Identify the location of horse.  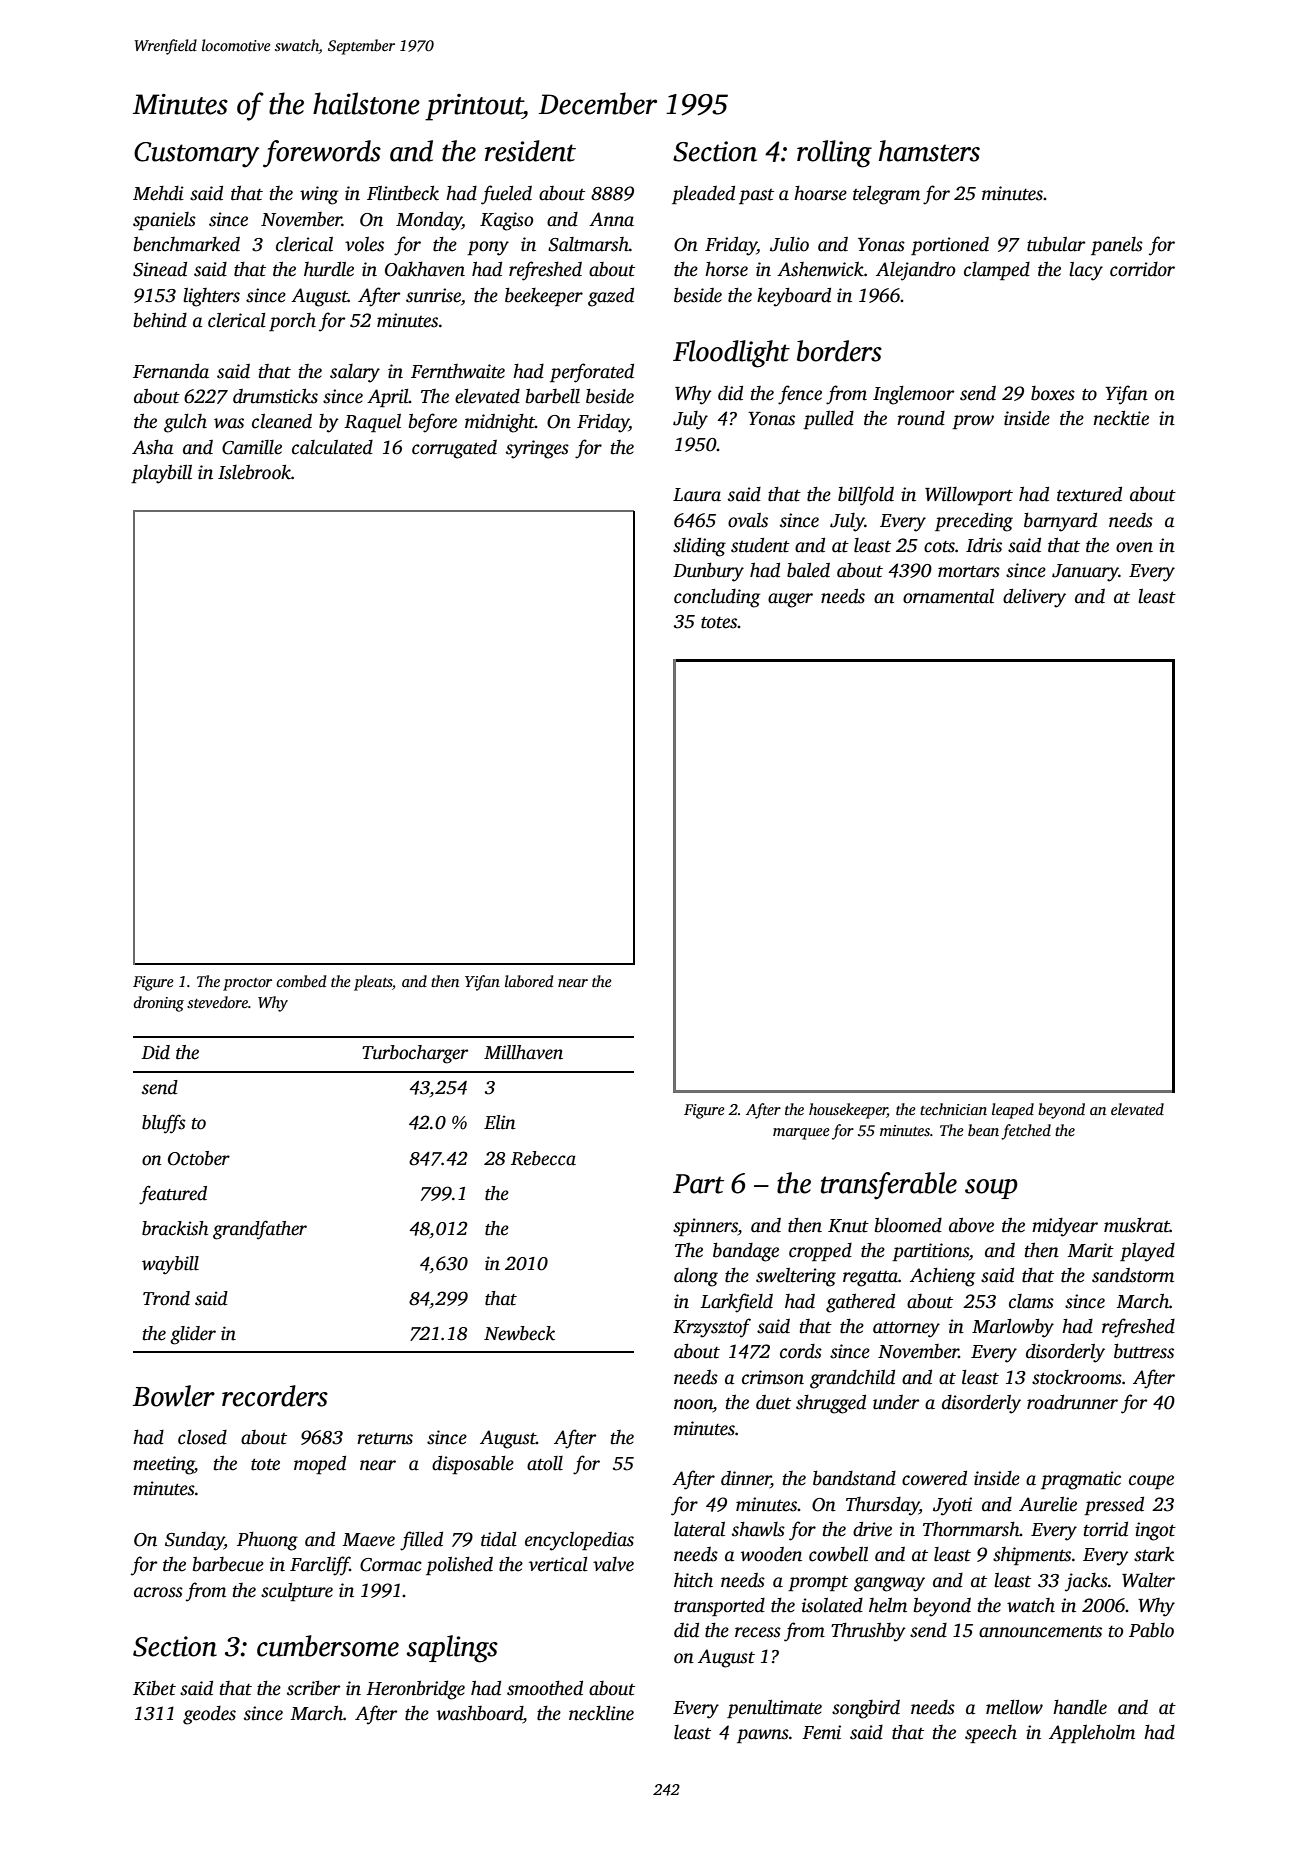
(726, 269).
